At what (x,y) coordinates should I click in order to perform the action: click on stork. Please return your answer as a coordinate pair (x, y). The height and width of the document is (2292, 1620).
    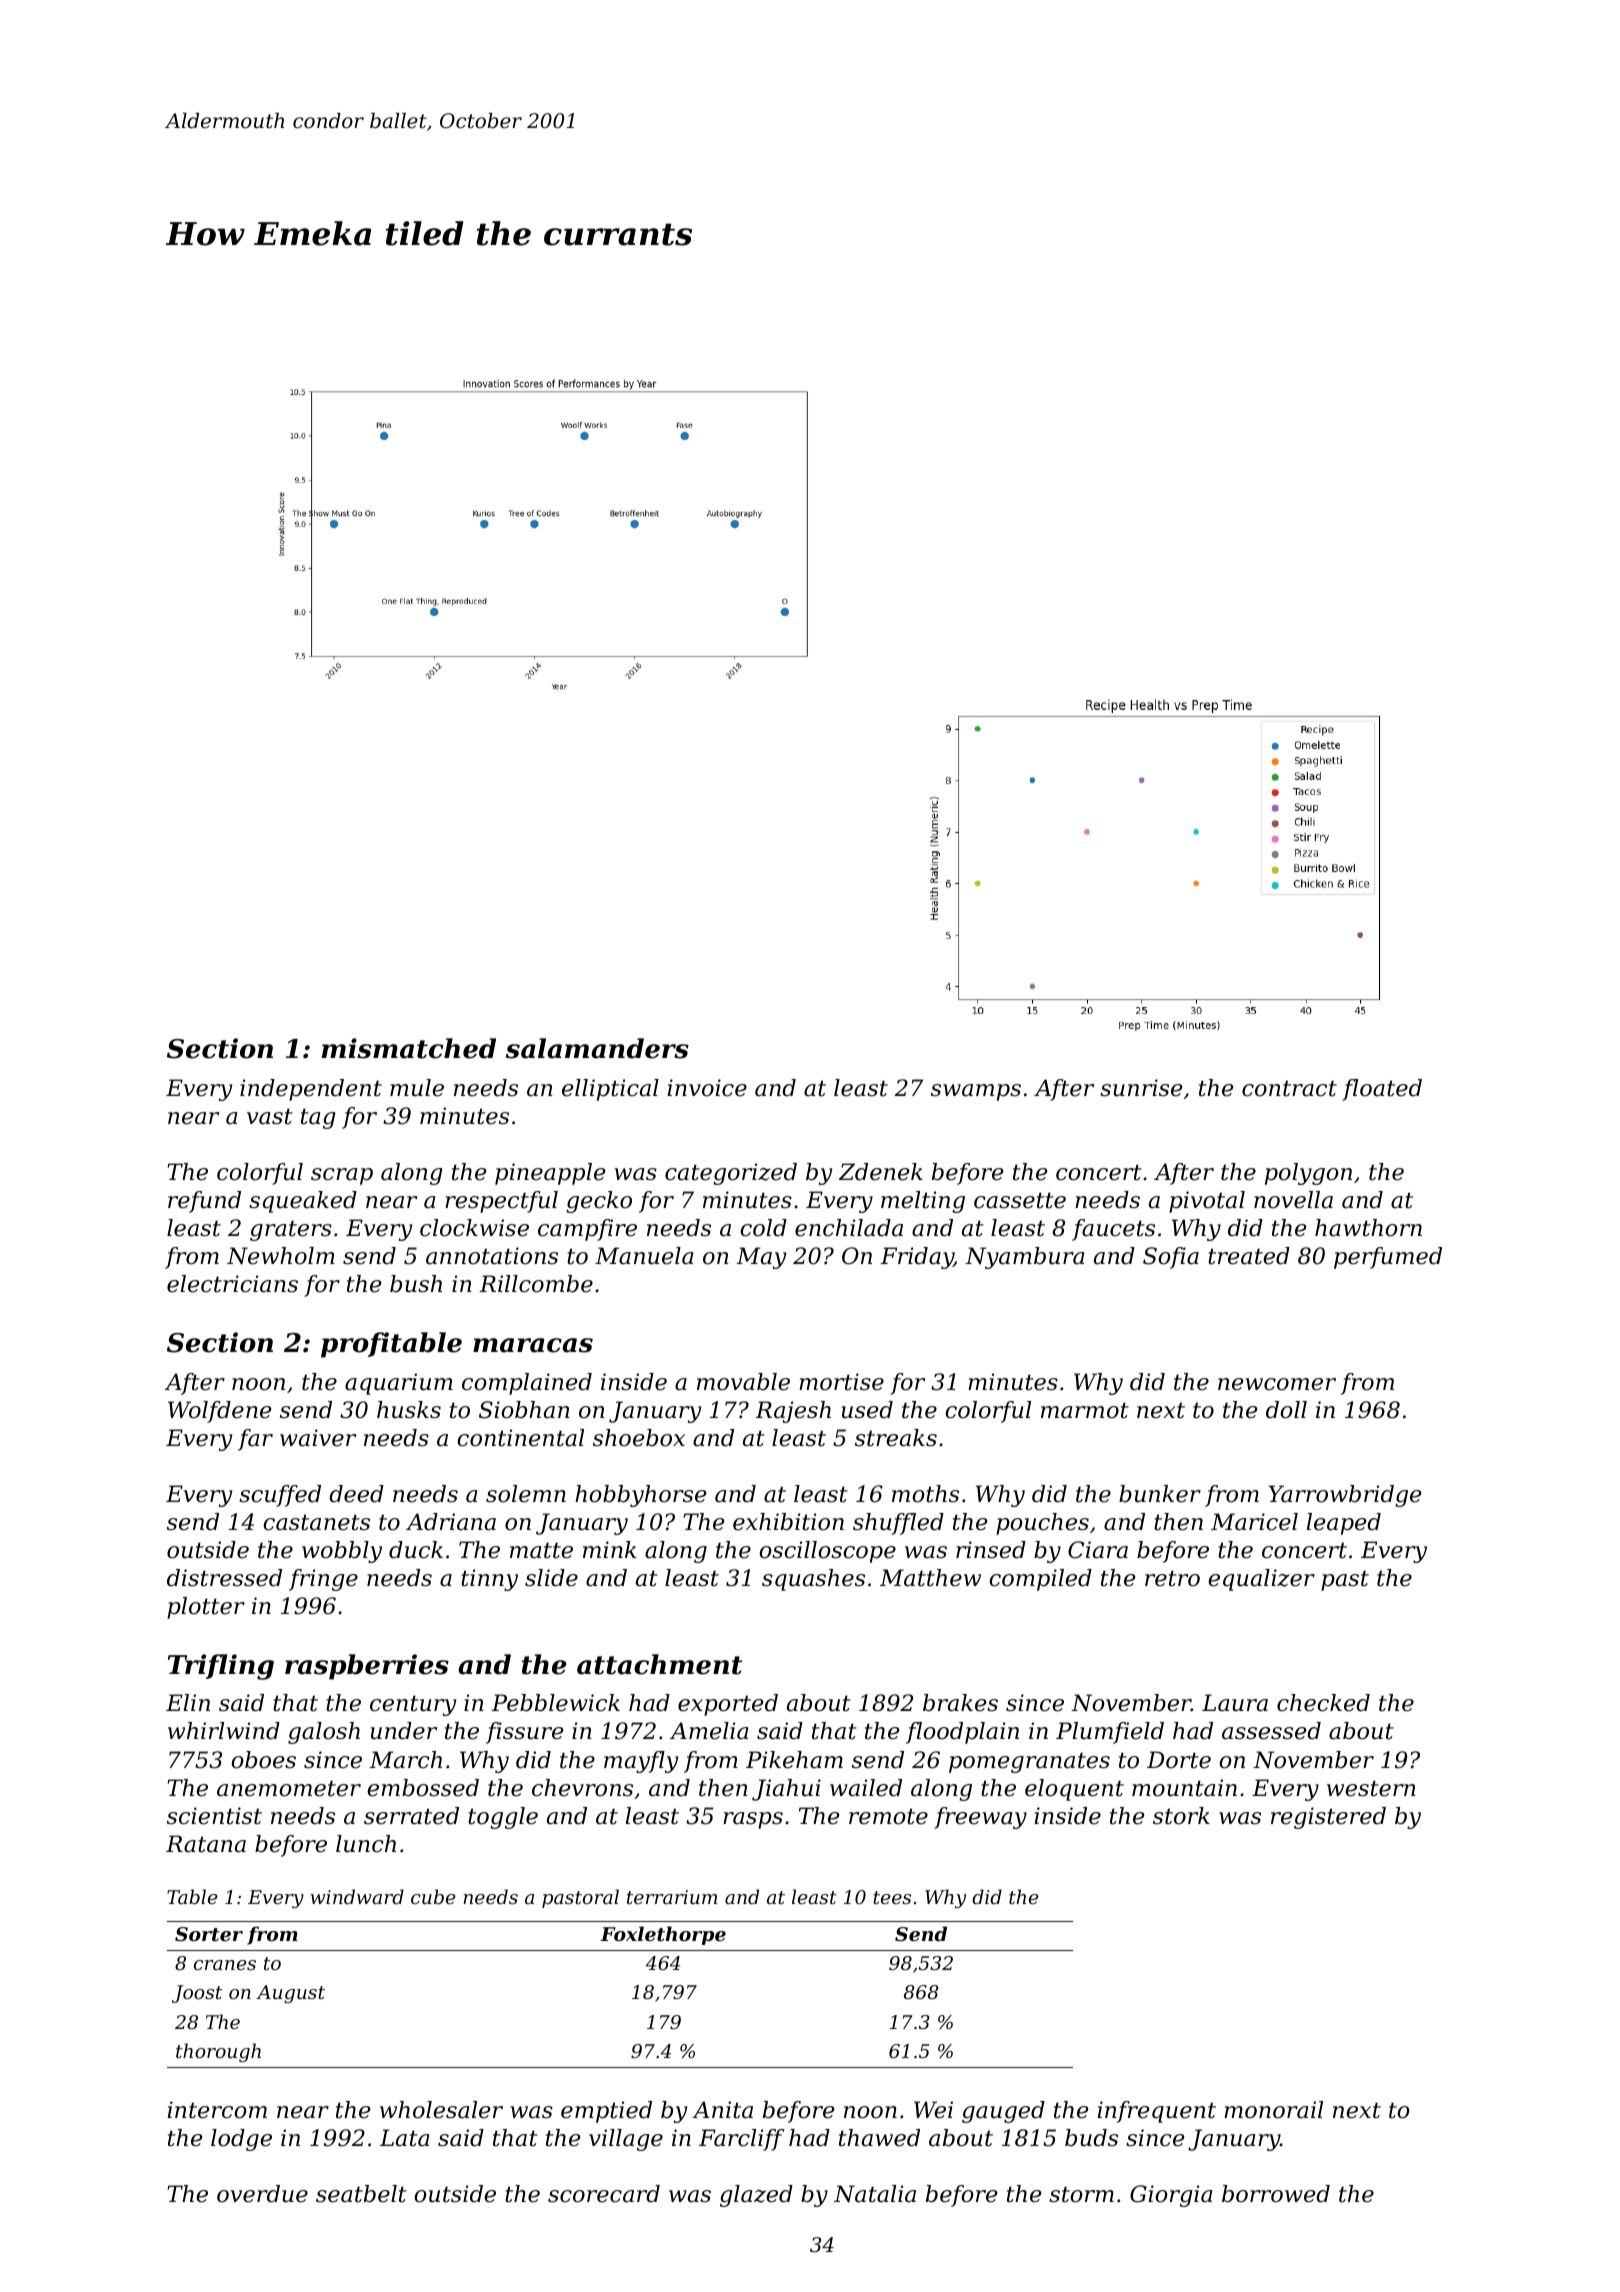
    Looking at the image, I should click on (1181, 1816).
